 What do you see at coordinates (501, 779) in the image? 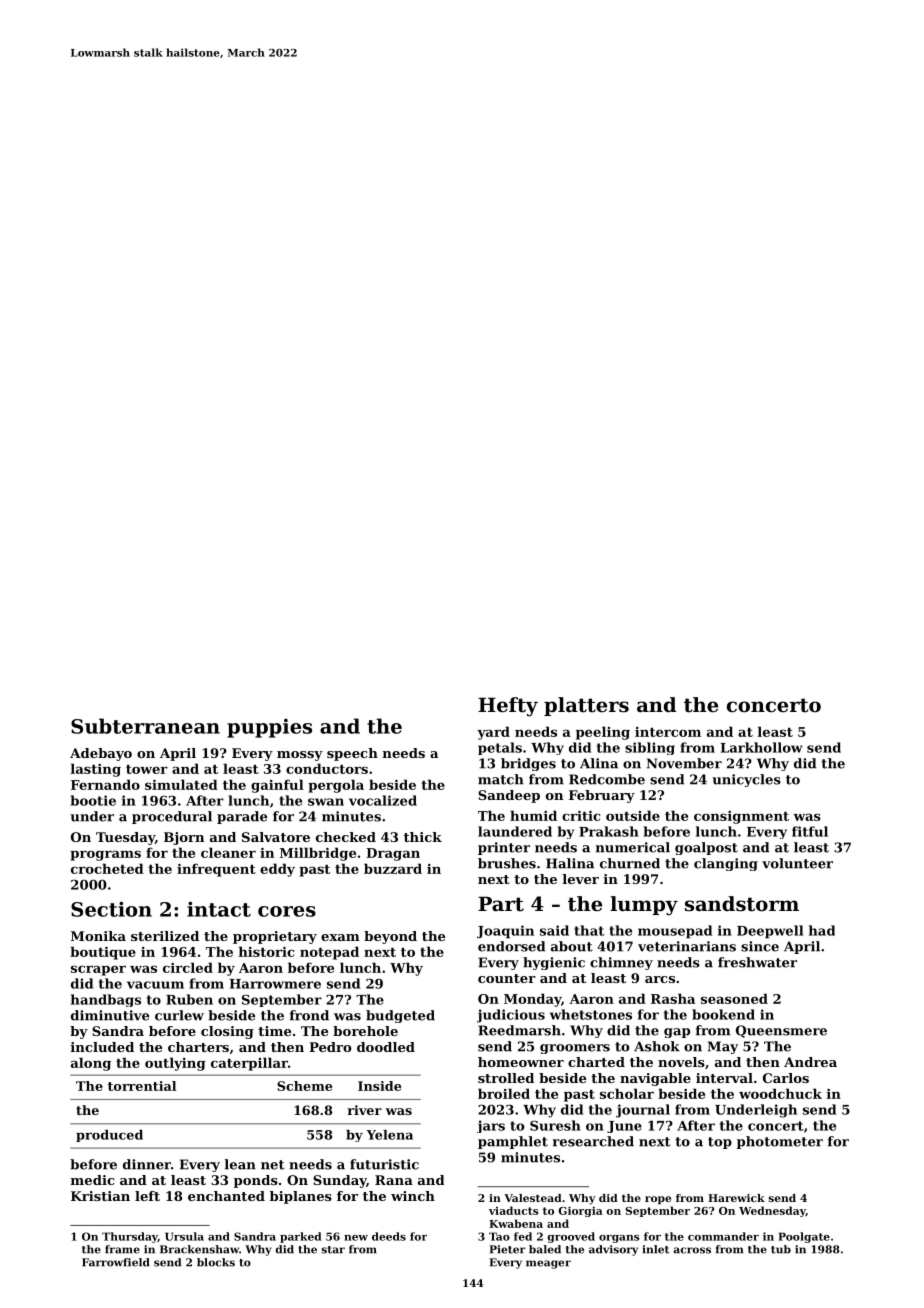
I see `match` at bounding box center [501, 779].
